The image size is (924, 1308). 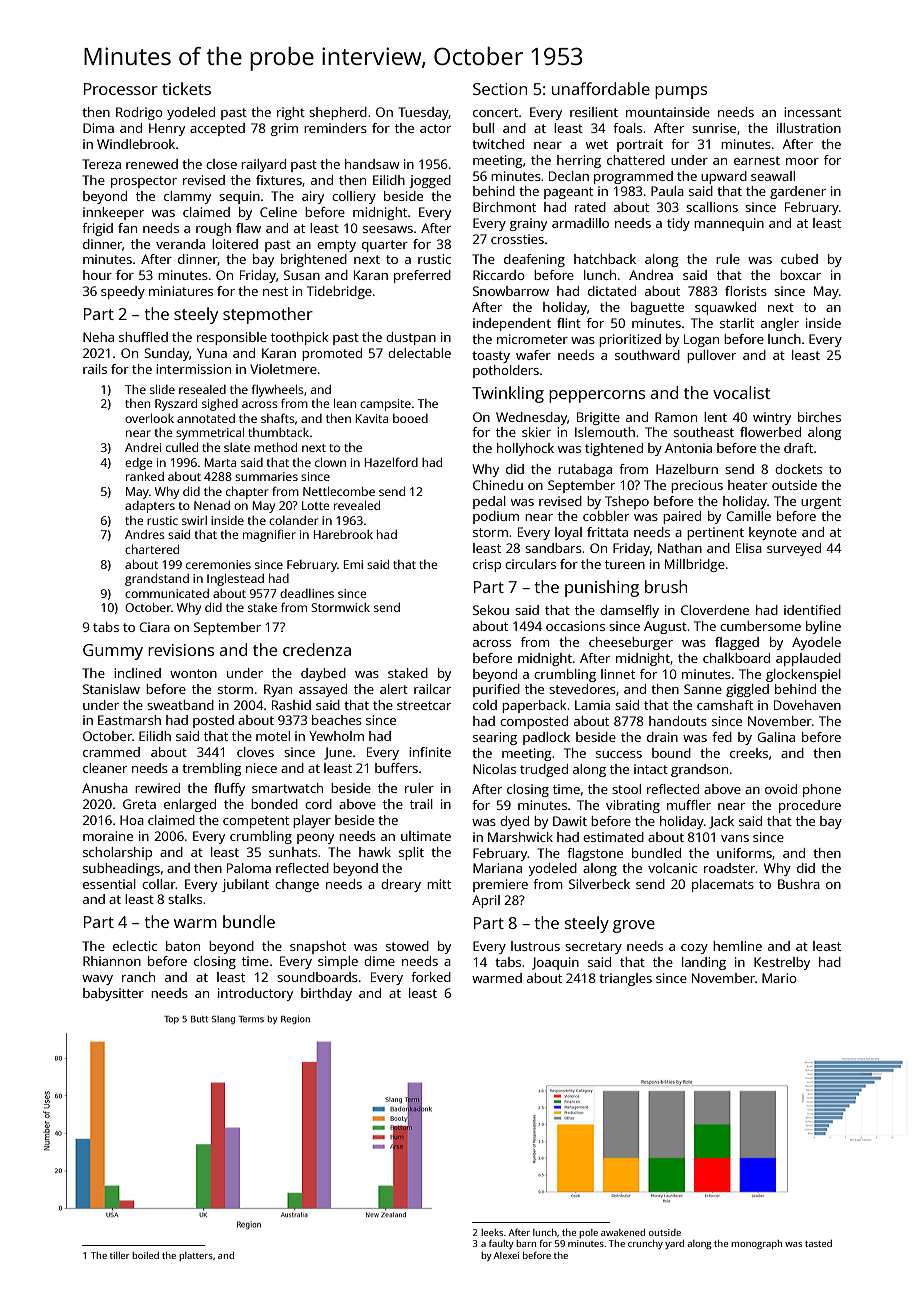 I want to click on Section, so click(x=500, y=89).
